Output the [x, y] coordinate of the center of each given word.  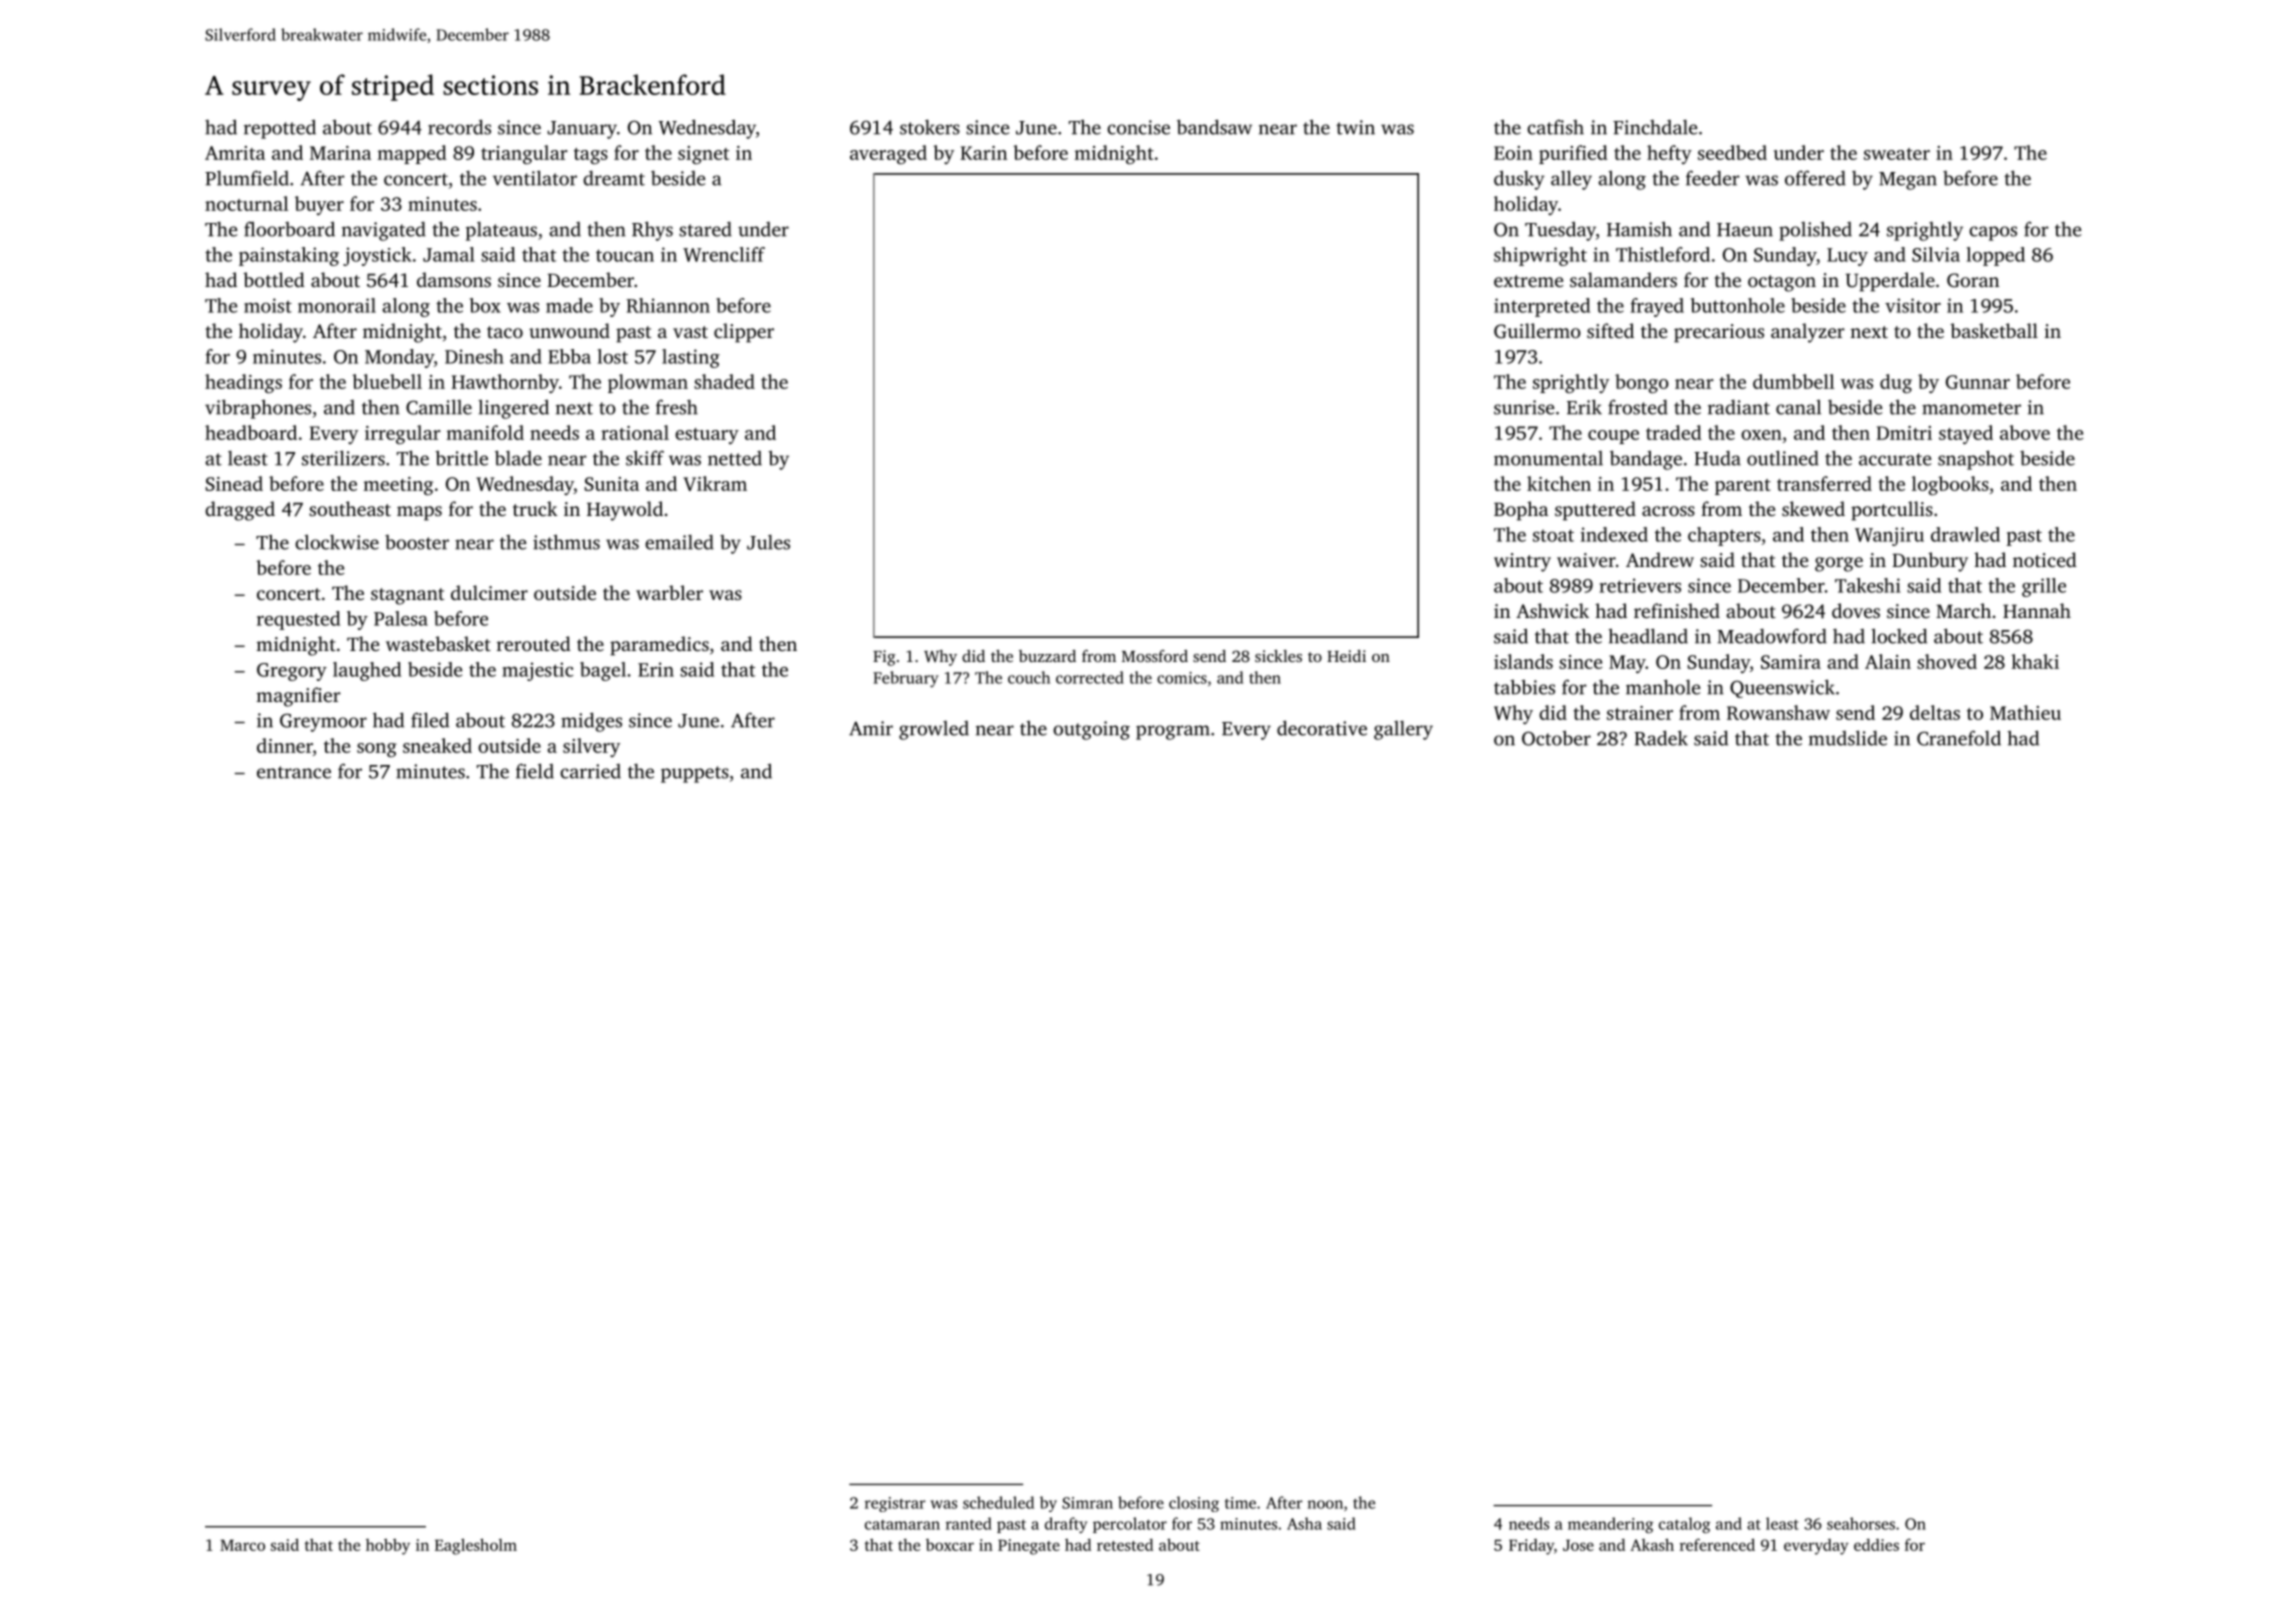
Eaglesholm [476, 1546]
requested [298, 620]
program [1173, 732]
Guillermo [1537, 331]
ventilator [535, 178]
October [1556, 738]
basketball [1994, 330]
